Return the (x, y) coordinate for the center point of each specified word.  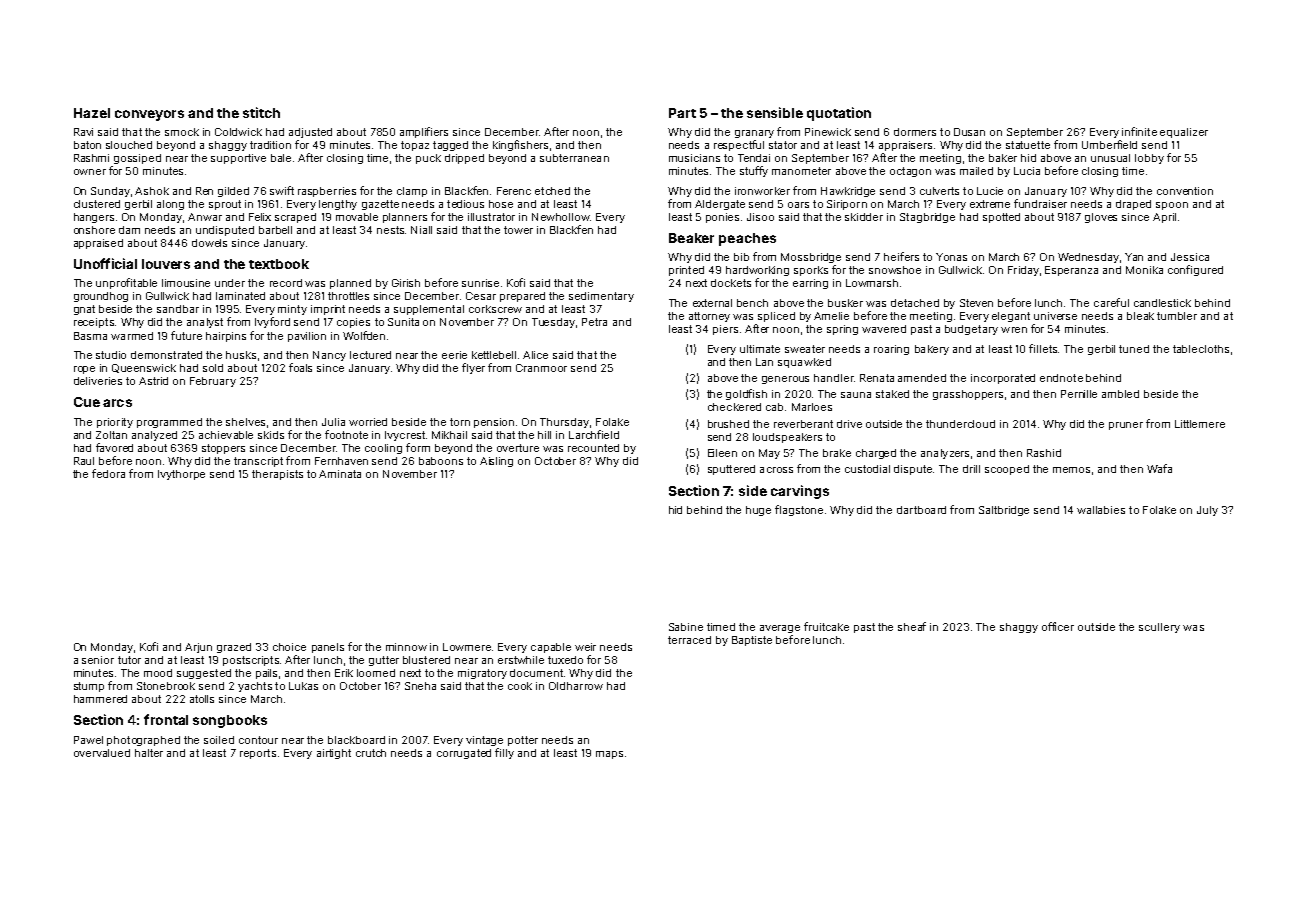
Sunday (110, 192)
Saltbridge (1004, 511)
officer (1058, 626)
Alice (535, 355)
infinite (1139, 131)
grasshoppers (968, 395)
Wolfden (364, 335)
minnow (406, 647)
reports (258, 754)
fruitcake (826, 626)
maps (609, 755)
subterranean (574, 158)
